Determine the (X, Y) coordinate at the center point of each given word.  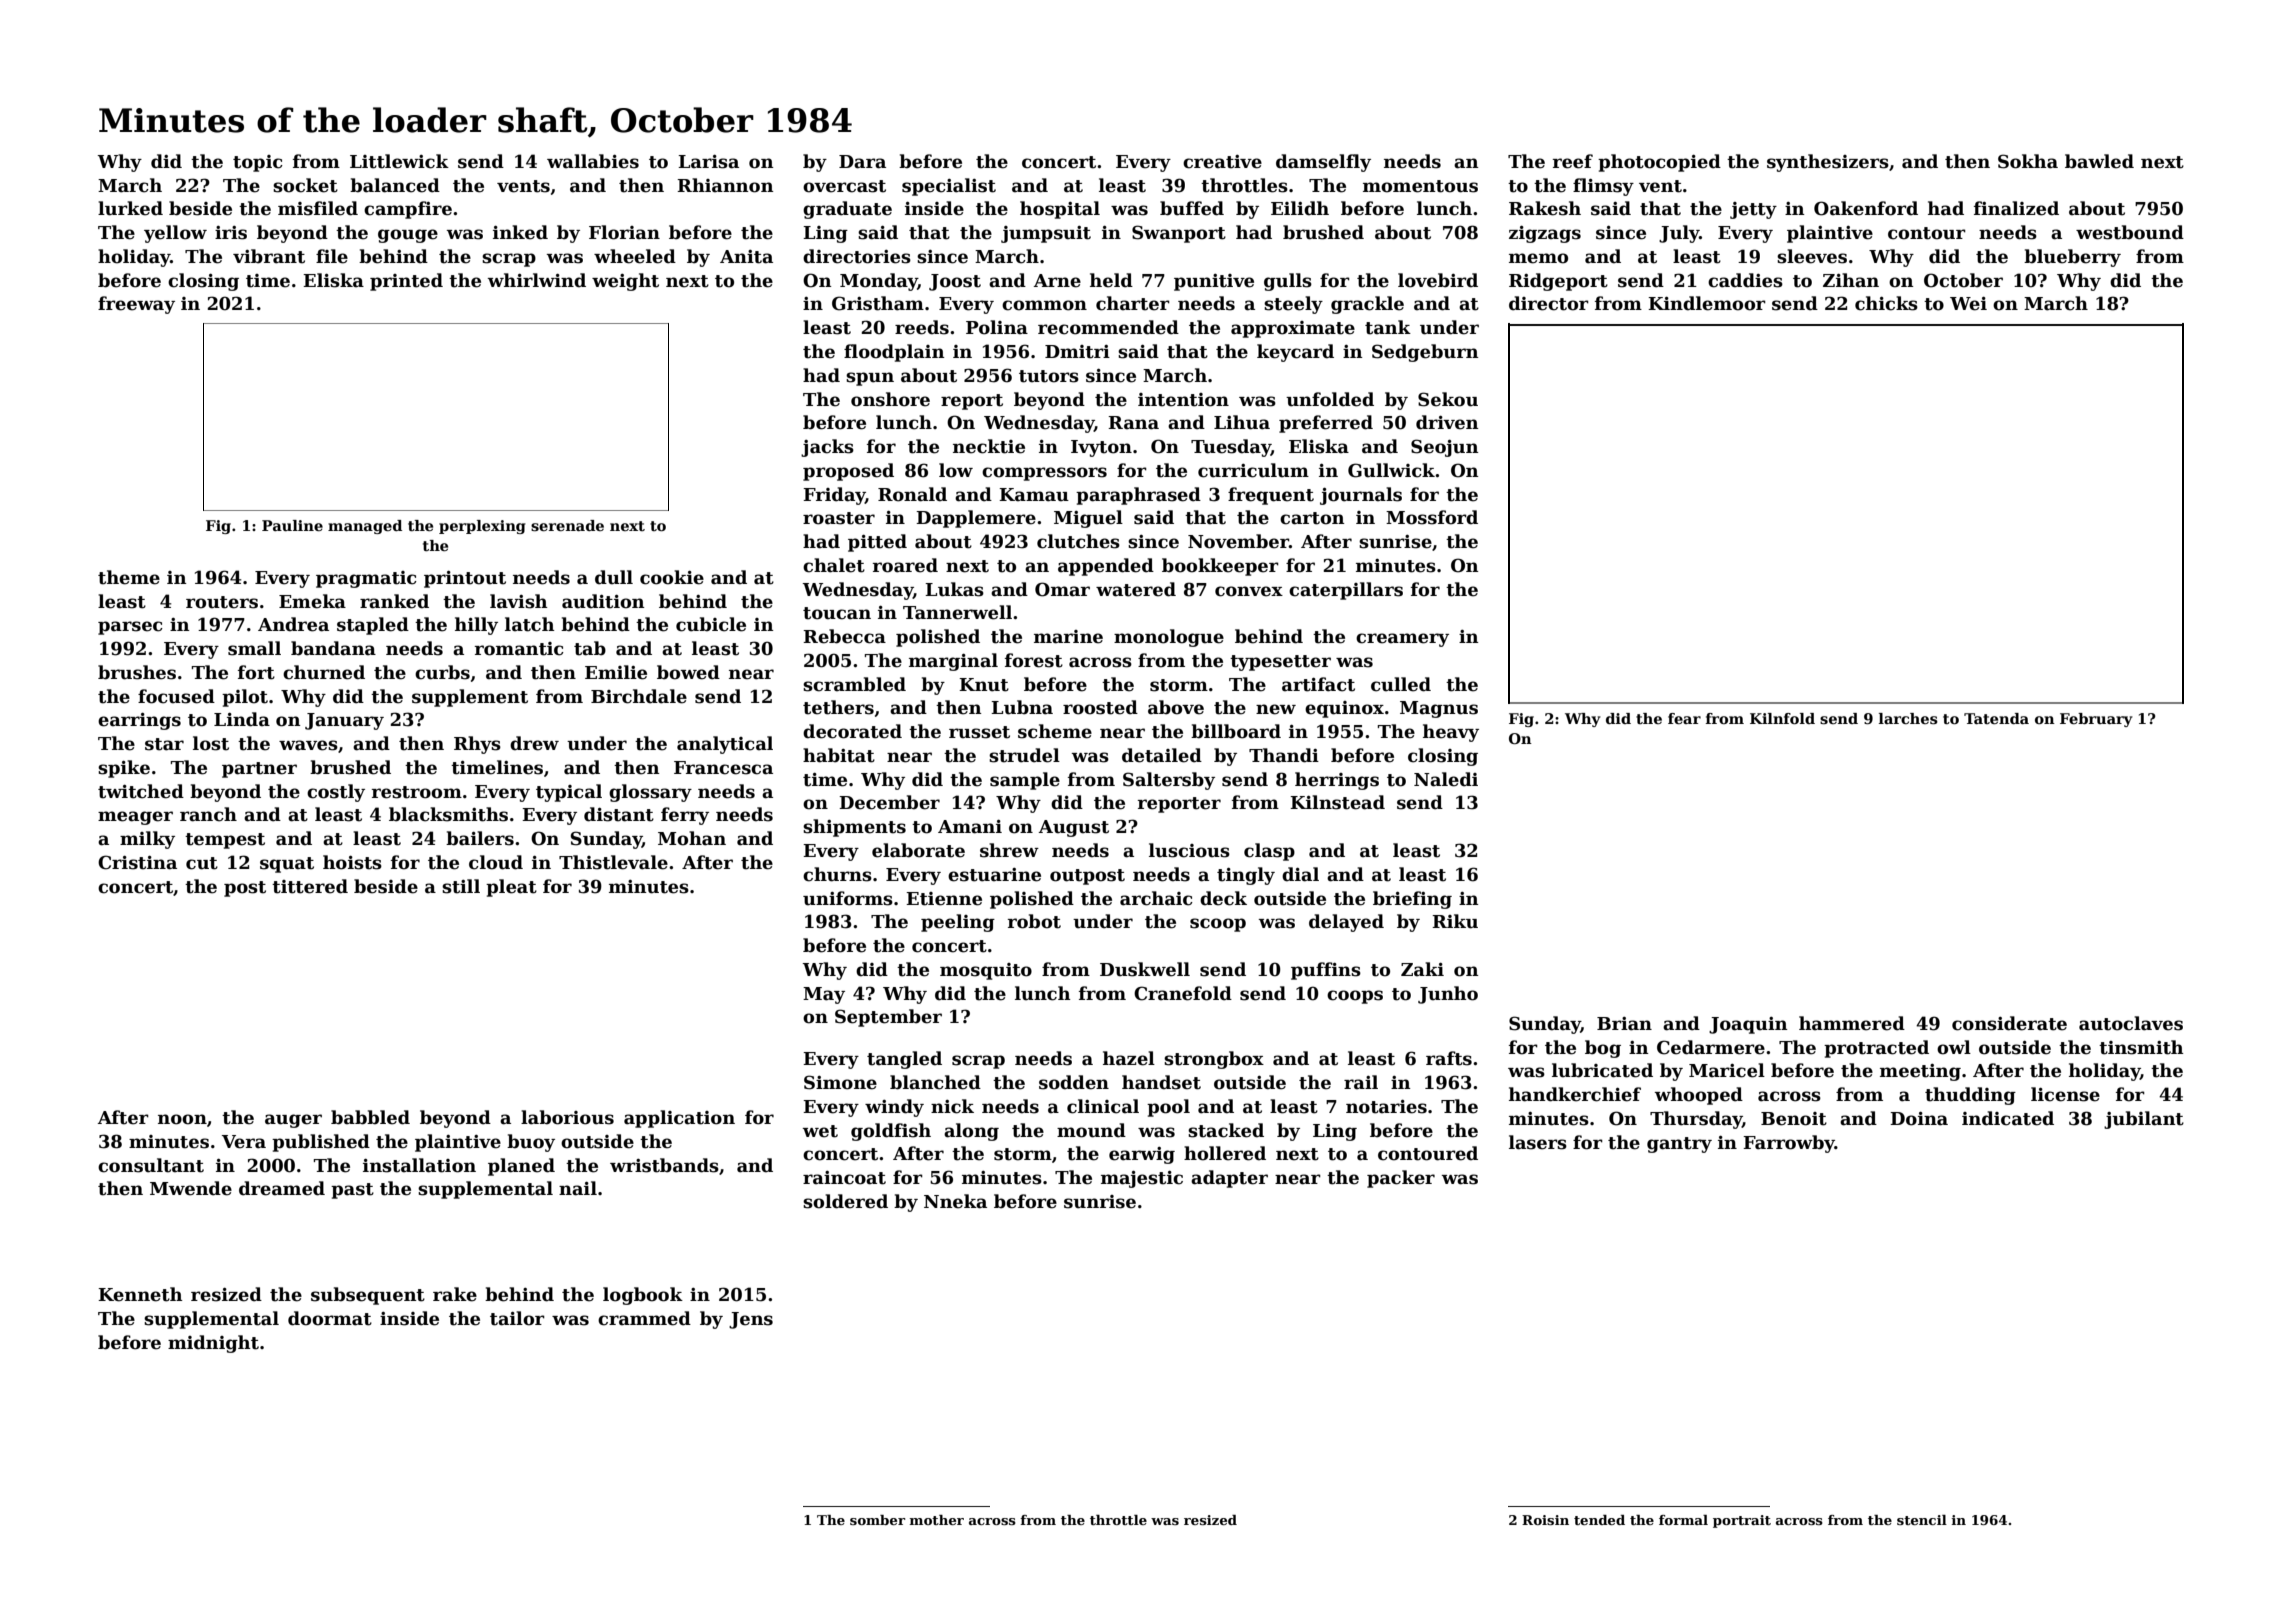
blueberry (2072, 258)
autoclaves (2131, 1023)
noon (182, 1119)
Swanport (1179, 234)
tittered (310, 886)
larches (1908, 719)
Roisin (1545, 1520)
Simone (840, 1082)
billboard (1236, 731)
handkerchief (1575, 1094)
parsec (130, 628)
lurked (130, 208)
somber (877, 1520)
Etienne (944, 899)
